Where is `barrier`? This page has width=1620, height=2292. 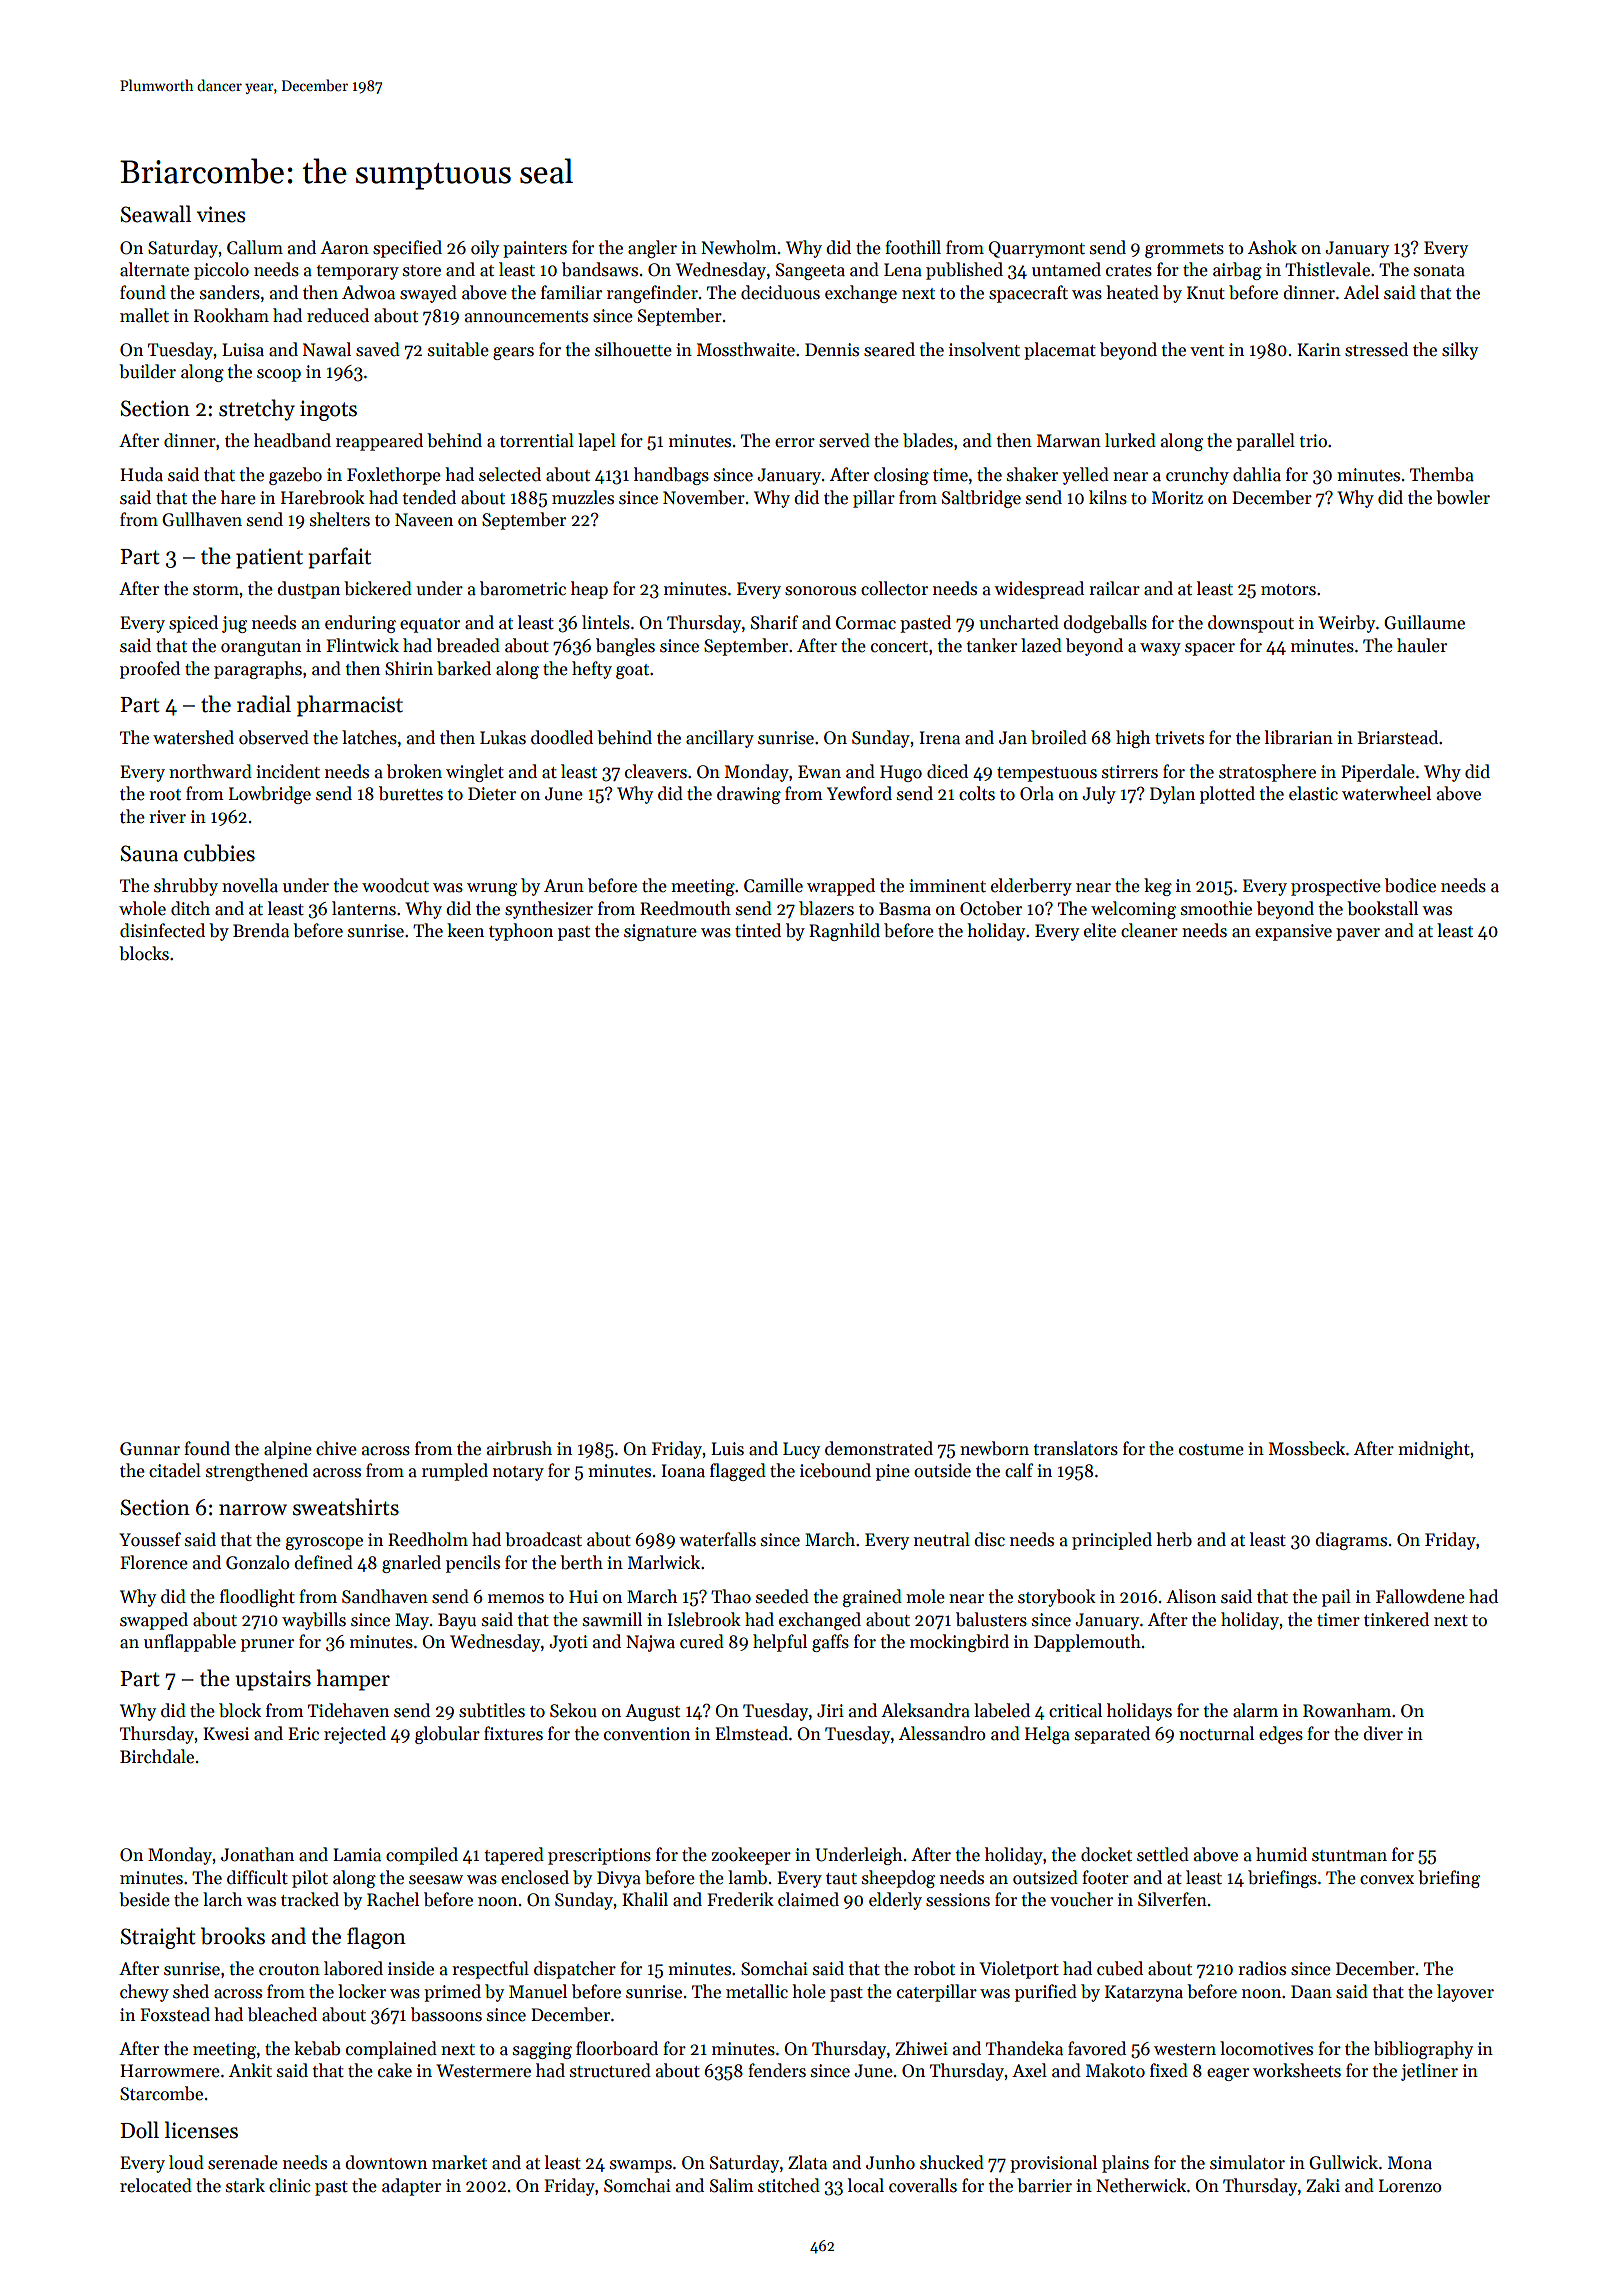
barrier is located at coordinates (1044, 2185).
